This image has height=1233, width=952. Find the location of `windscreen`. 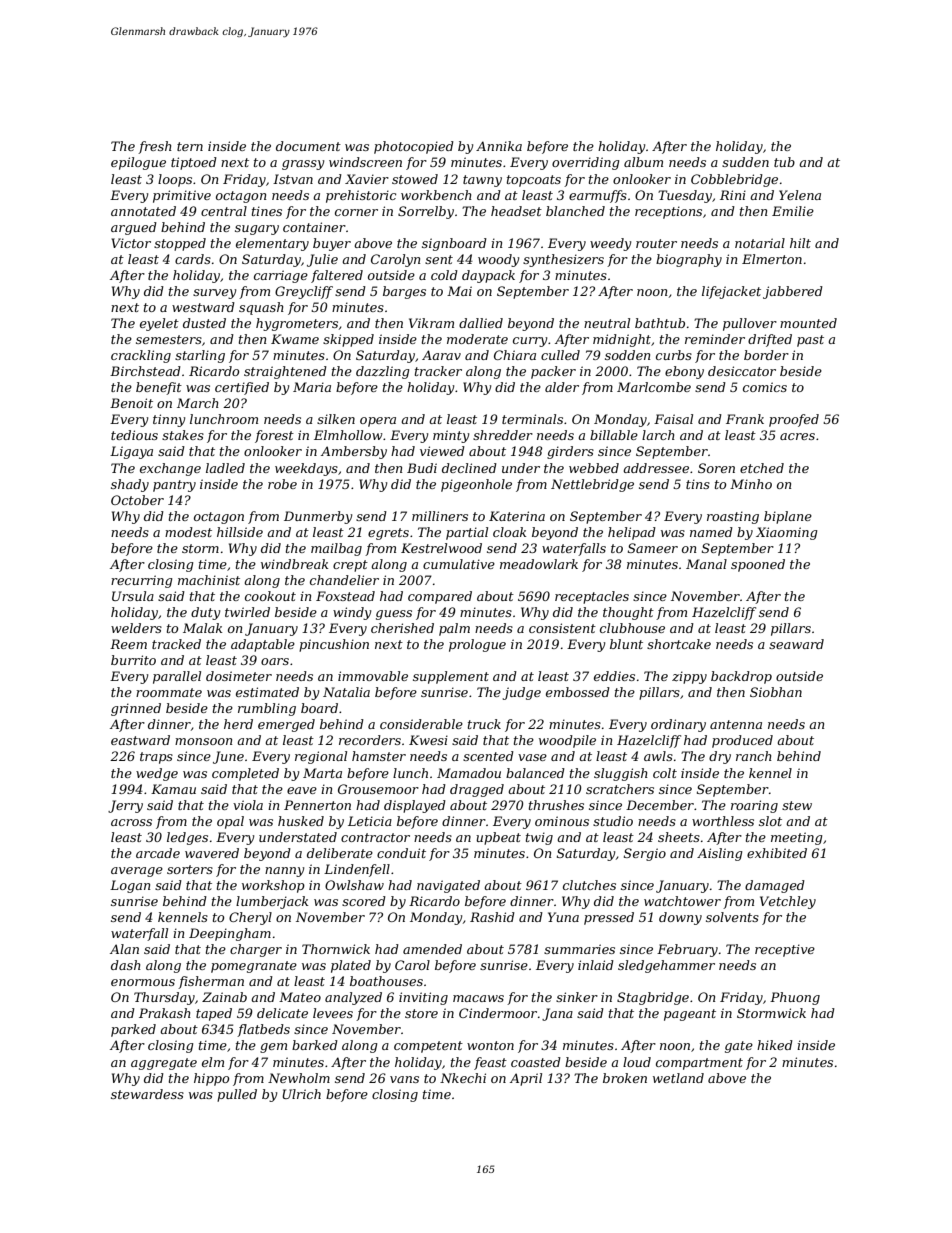

windscreen is located at coordinates (365, 162).
